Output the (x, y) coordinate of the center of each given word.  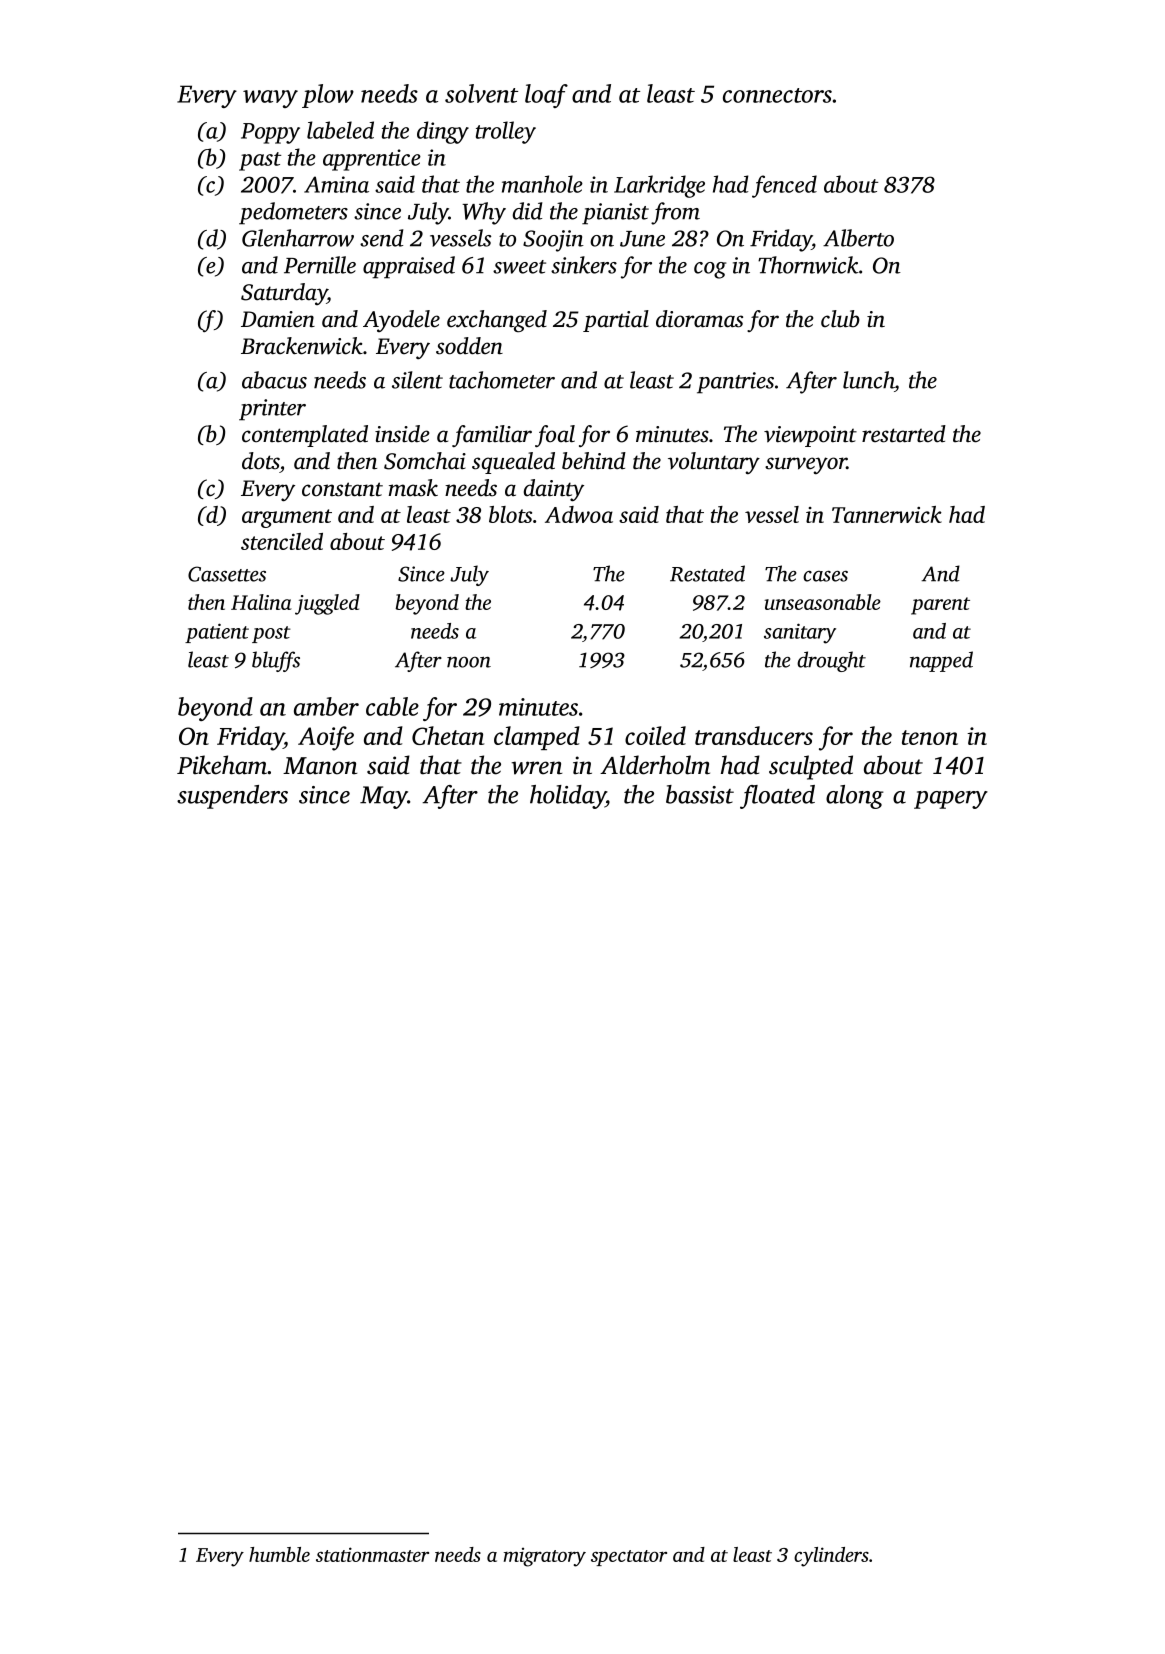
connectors (777, 95)
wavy (270, 99)
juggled (327, 604)
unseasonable (823, 602)
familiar (492, 436)
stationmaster (372, 1554)
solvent (481, 93)
